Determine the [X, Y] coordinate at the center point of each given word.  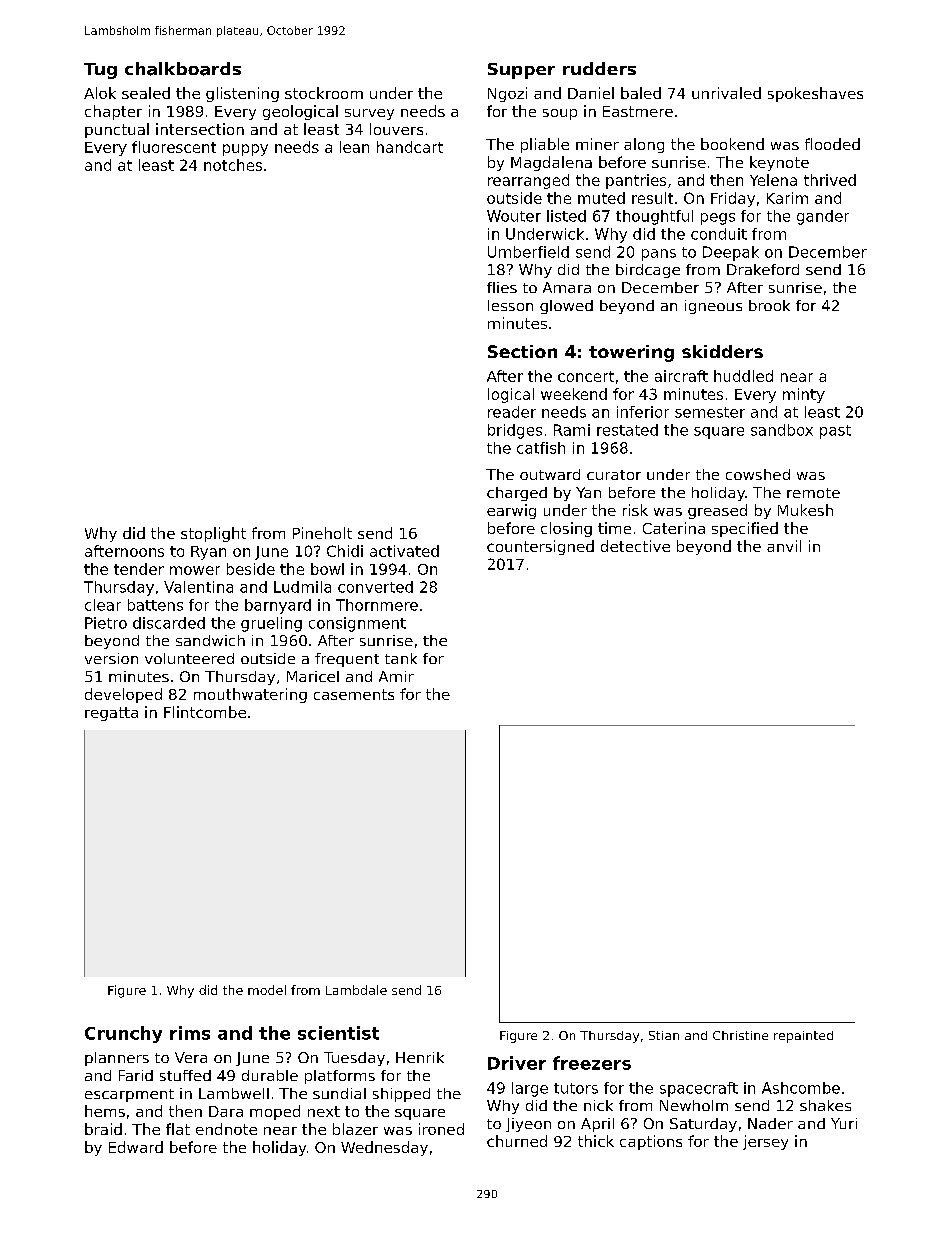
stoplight [213, 534]
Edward [136, 1147]
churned [517, 1141]
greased [717, 511]
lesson [510, 305]
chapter [113, 112]
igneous [713, 307]
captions [651, 1142]
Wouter [514, 216]
